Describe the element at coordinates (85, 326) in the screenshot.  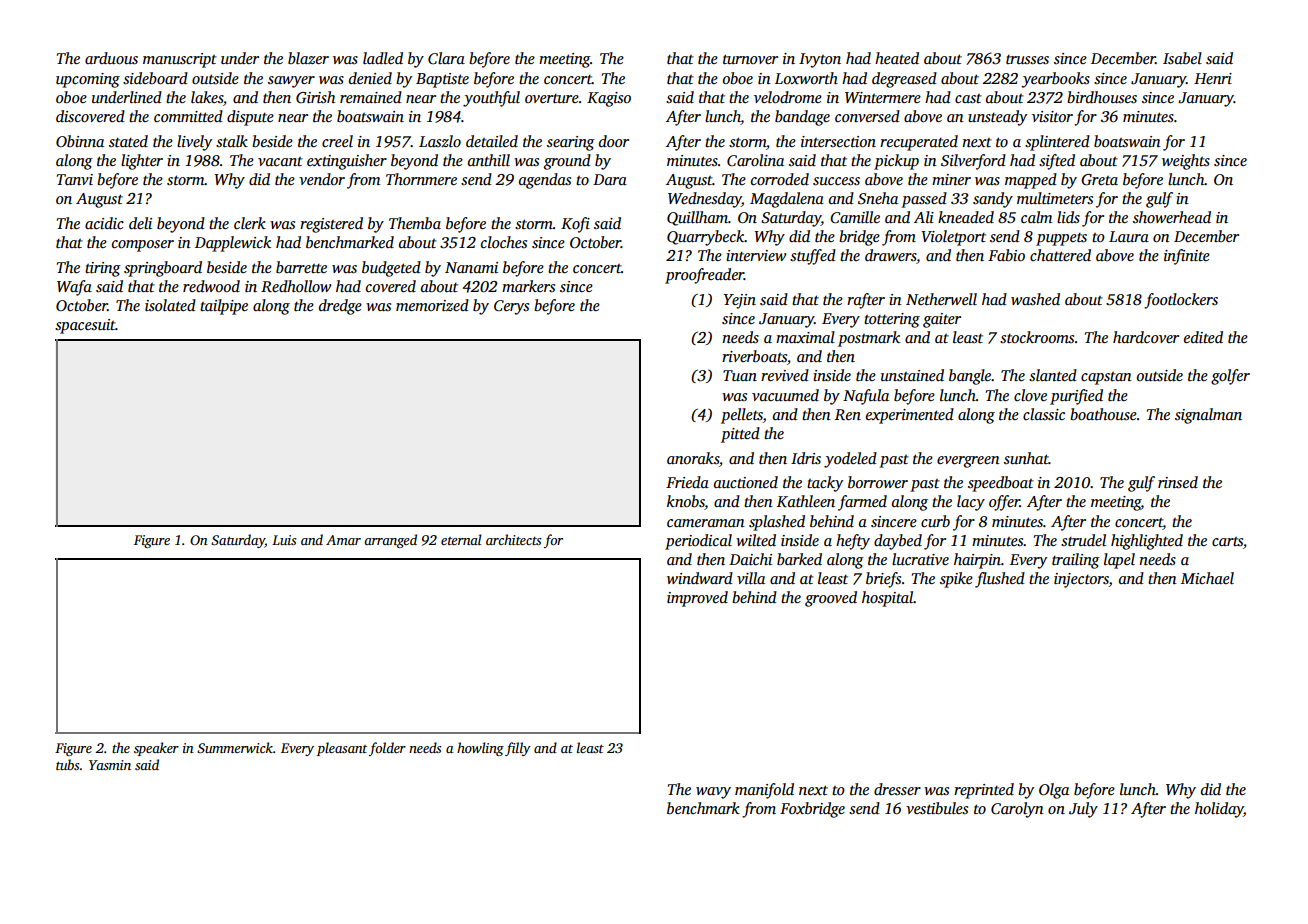
I see `spacesuit` at that location.
